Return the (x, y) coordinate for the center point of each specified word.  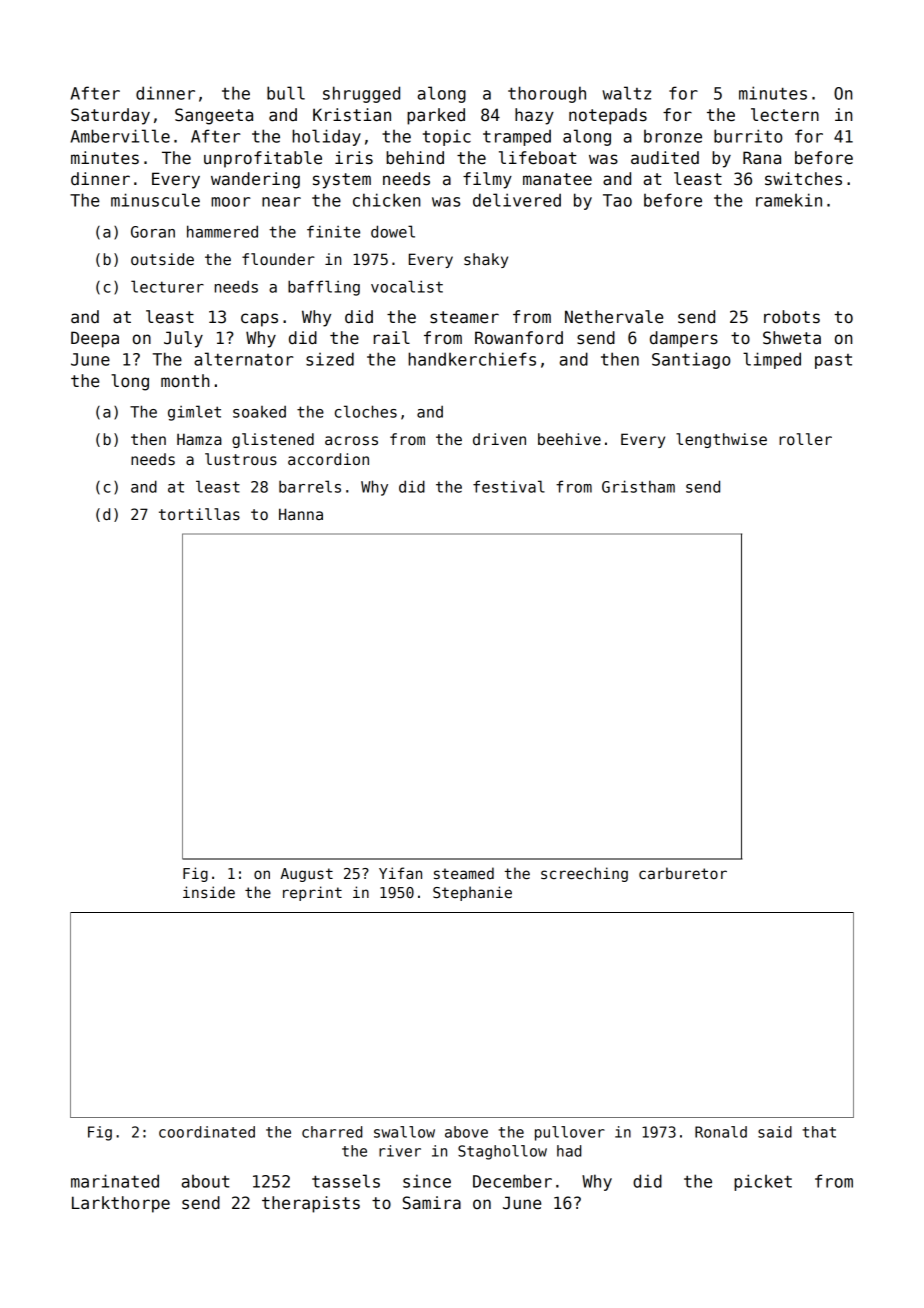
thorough (547, 94)
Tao (617, 200)
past (833, 361)
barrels (310, 486)
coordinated (207, 1132)
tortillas (199, 514)
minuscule (155, 200)
